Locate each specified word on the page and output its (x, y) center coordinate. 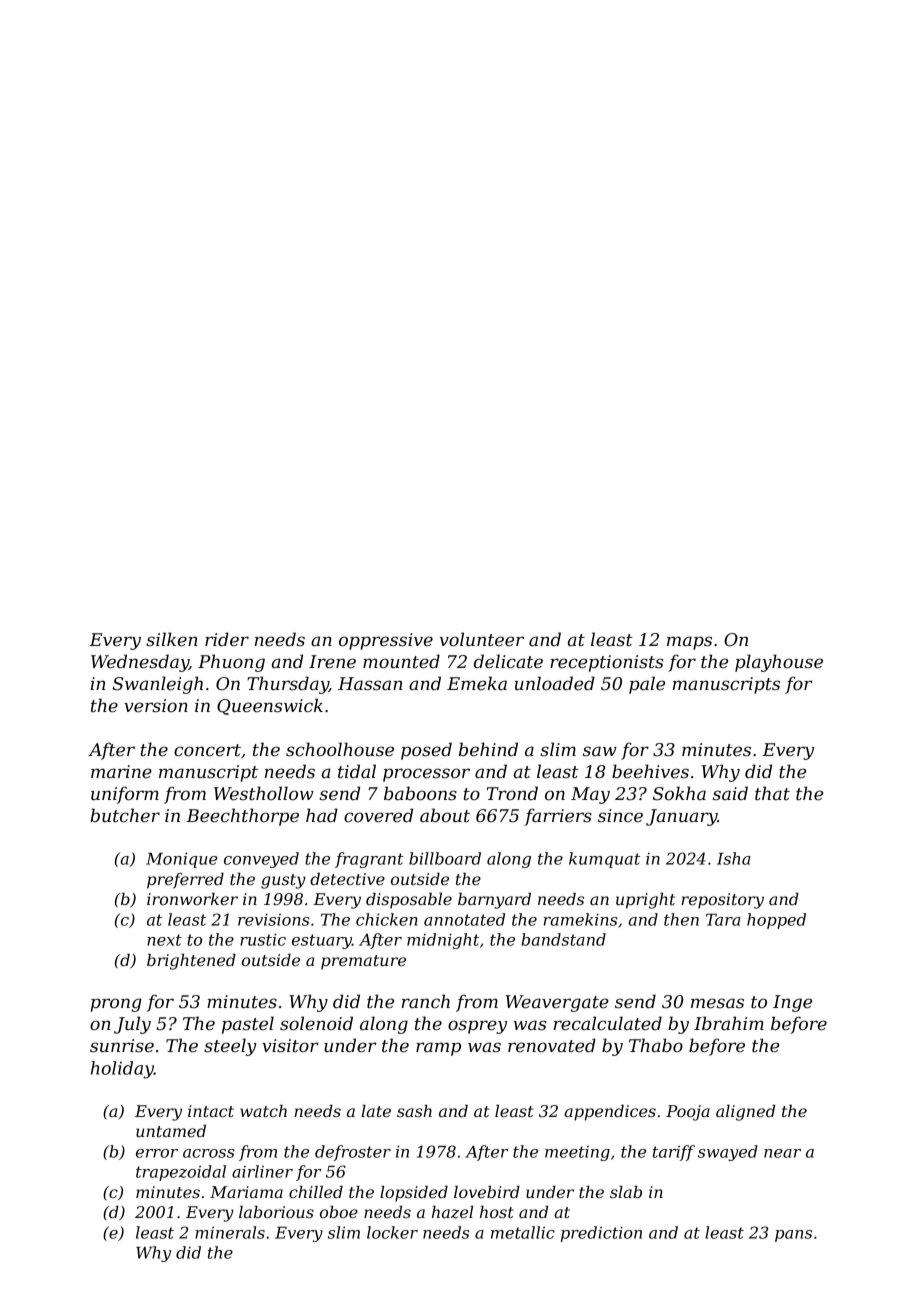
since (620, 816)
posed (426, 751)
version (156, 705)
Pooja (688, 1113)
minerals (230, 1232)
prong (116, 1005)
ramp (438, 1049)
